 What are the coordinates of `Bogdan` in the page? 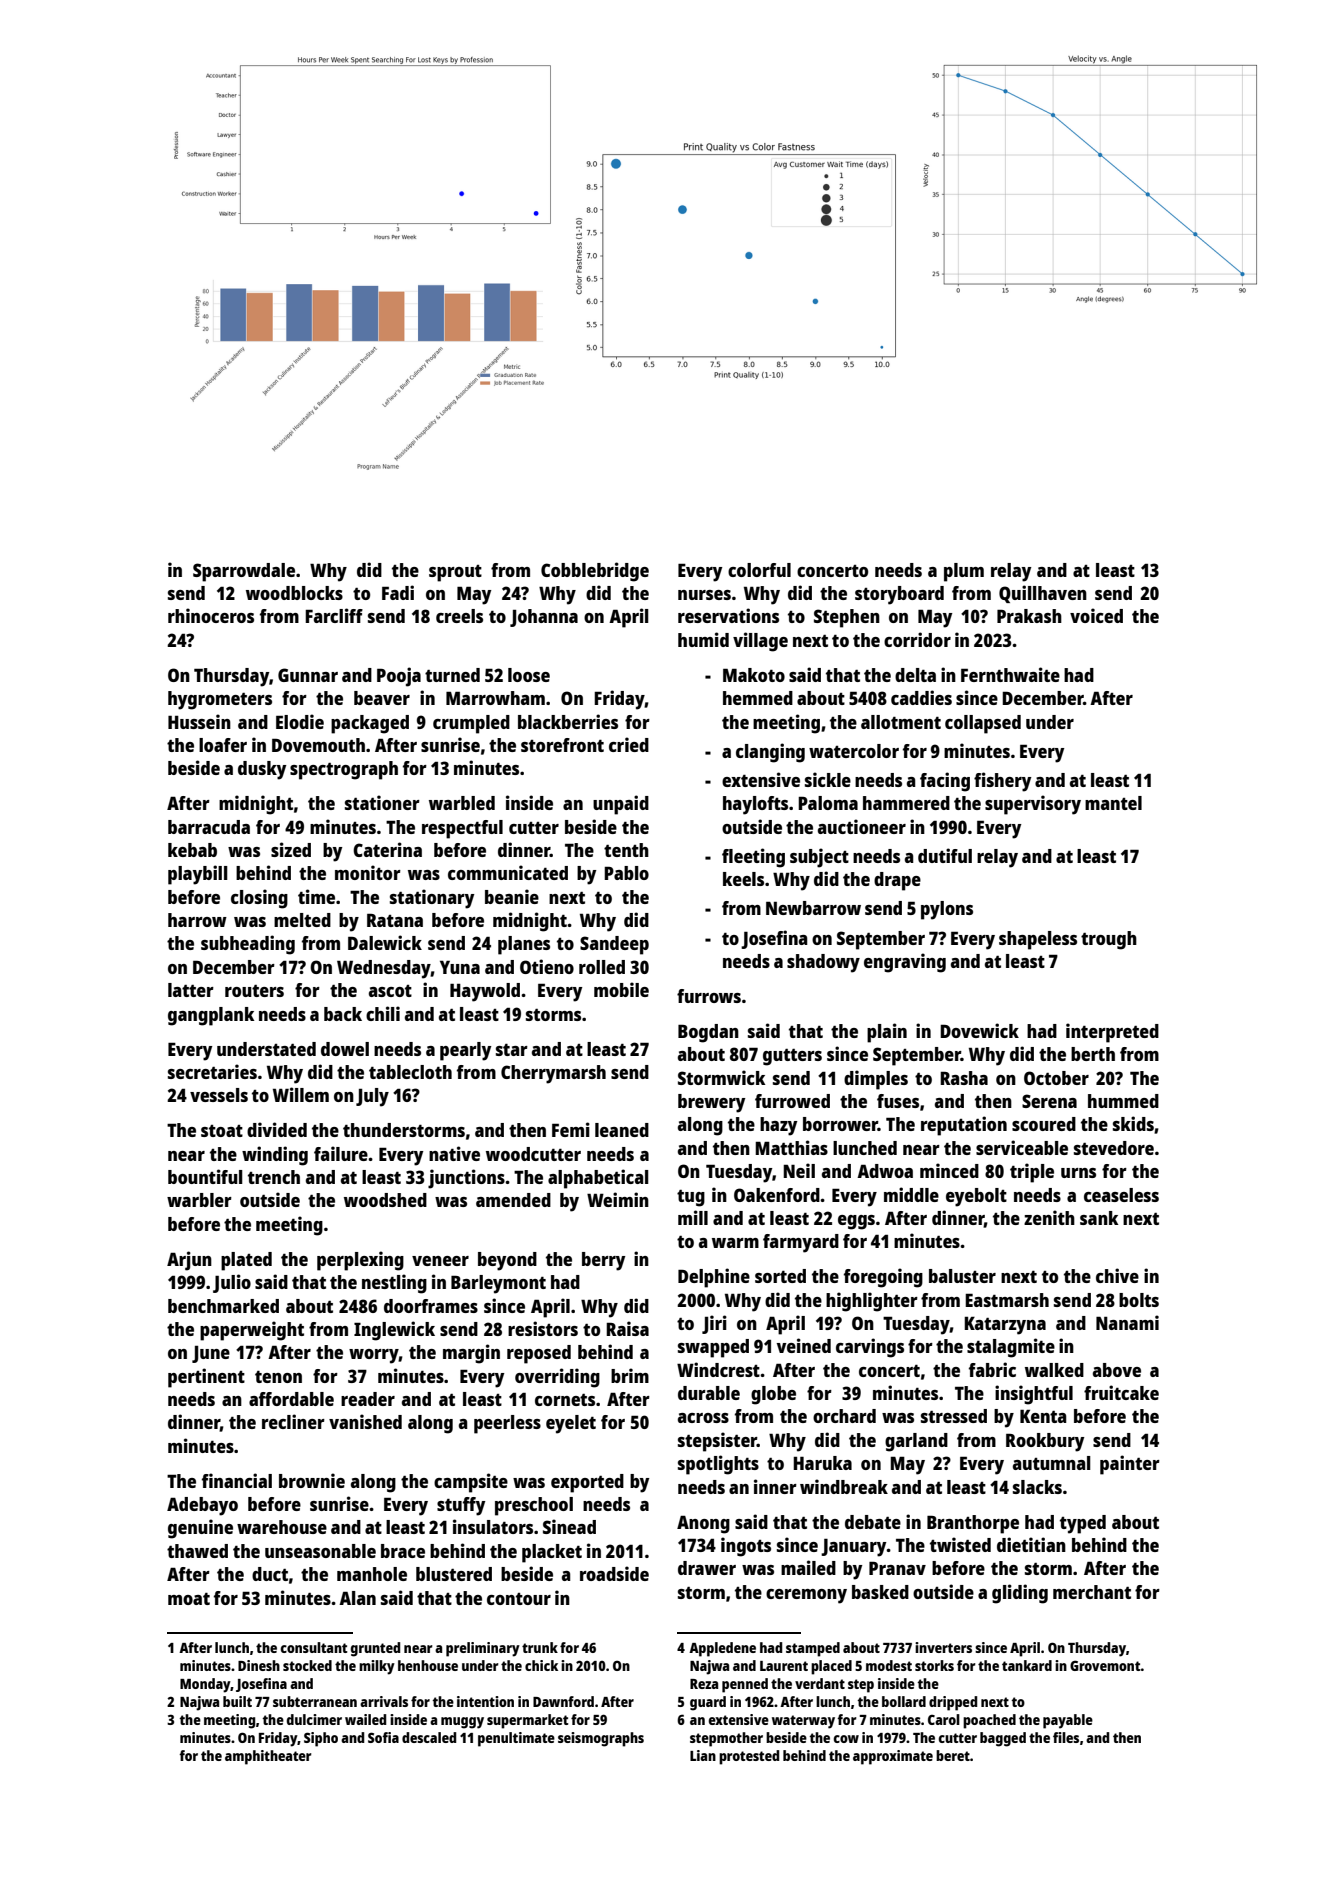 It's located at (708, 1033).
